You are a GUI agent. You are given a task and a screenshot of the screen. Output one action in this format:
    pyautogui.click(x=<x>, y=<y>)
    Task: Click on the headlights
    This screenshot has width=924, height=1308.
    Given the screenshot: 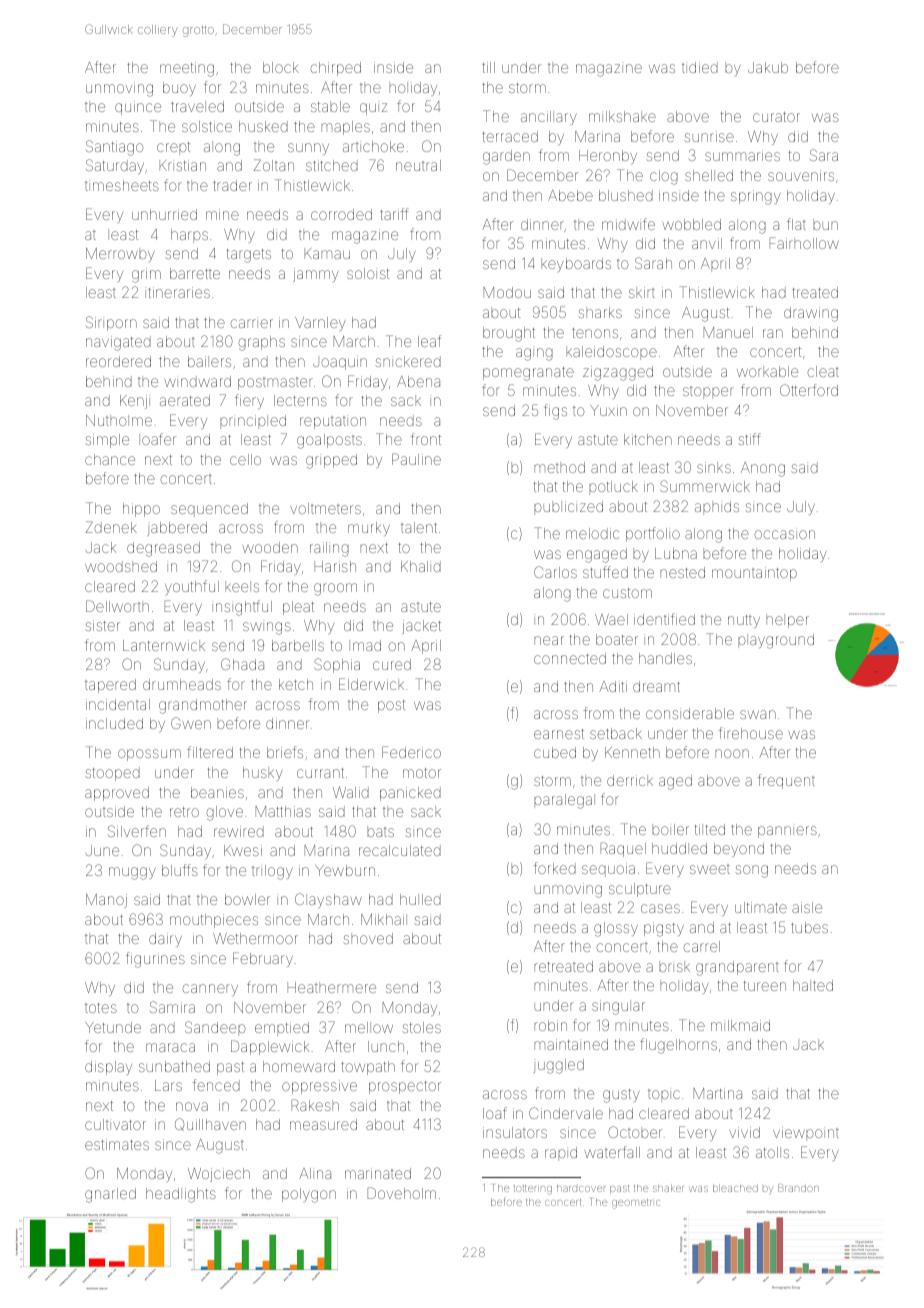 What is the action you would take?
    pyautogui.click(x=181, y=1195)
